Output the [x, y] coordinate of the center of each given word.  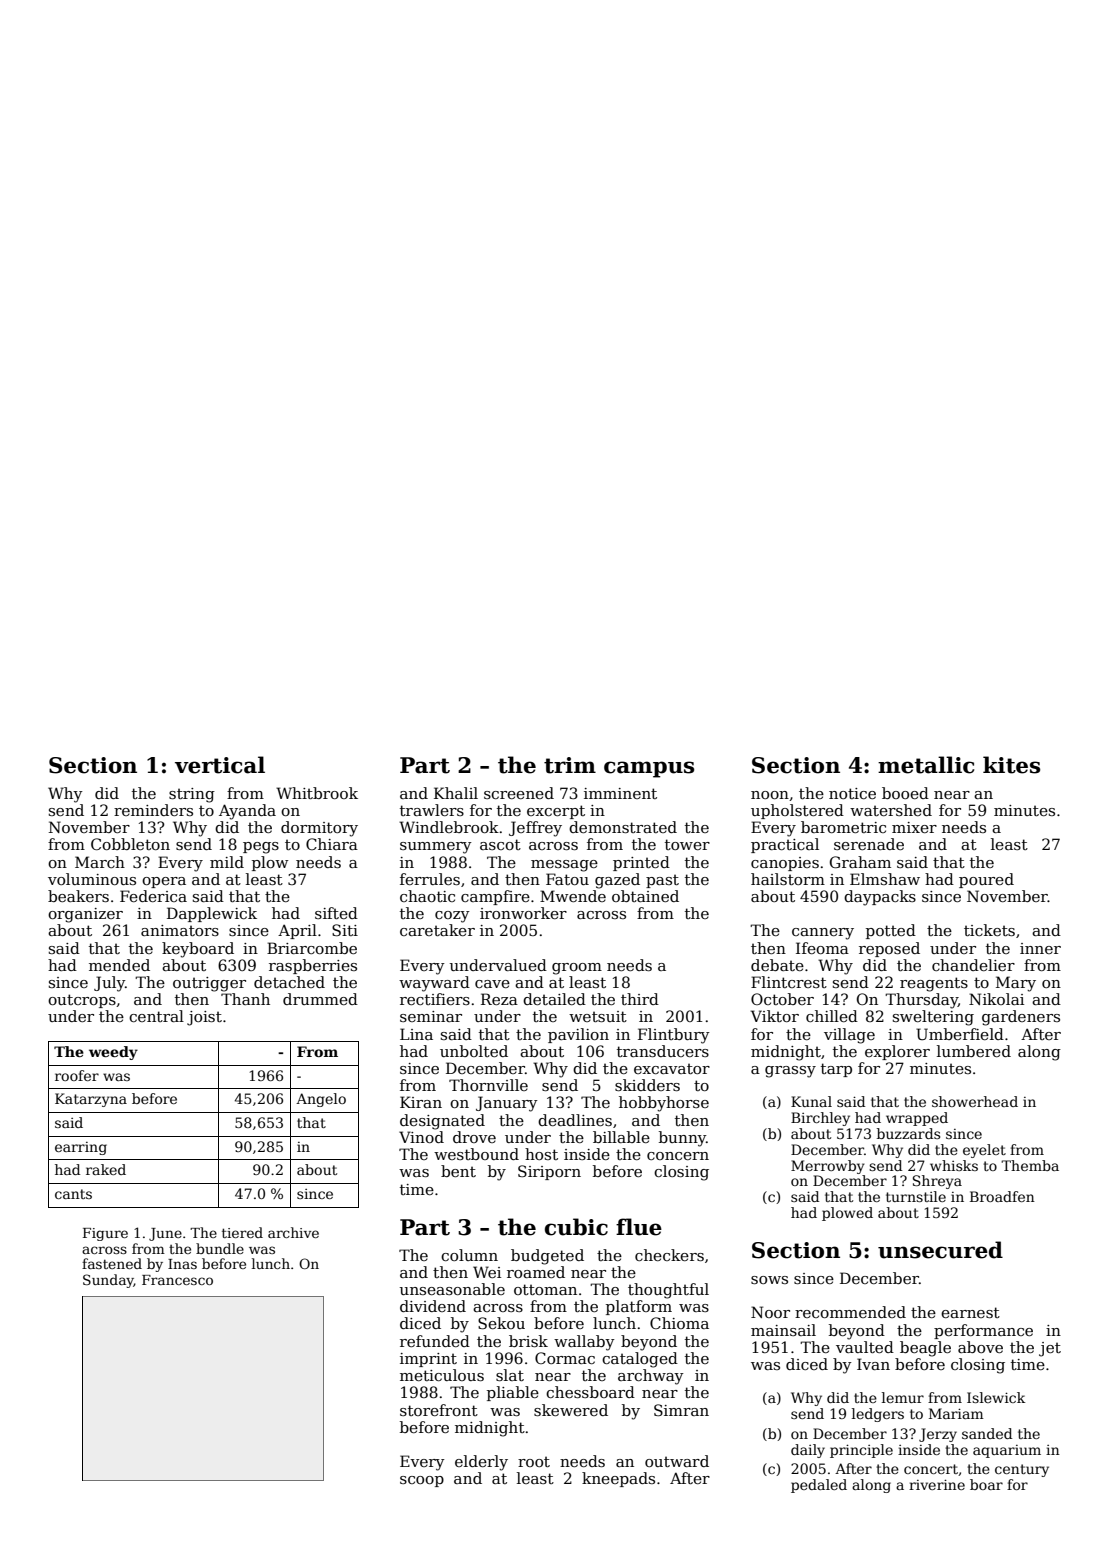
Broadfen [1002, 1196]
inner [1040, 948]
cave [492, 984]
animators [180, 930]
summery [436, 848]
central [156, 1016]
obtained [645, 896]
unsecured [940, 1250]
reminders [153, 810]
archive [293, 1232]
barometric [843, 827]
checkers [669, 1255]
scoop [422, 1481]
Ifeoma [822, 948]
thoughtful [668, 1291]
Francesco [177, 1280]
